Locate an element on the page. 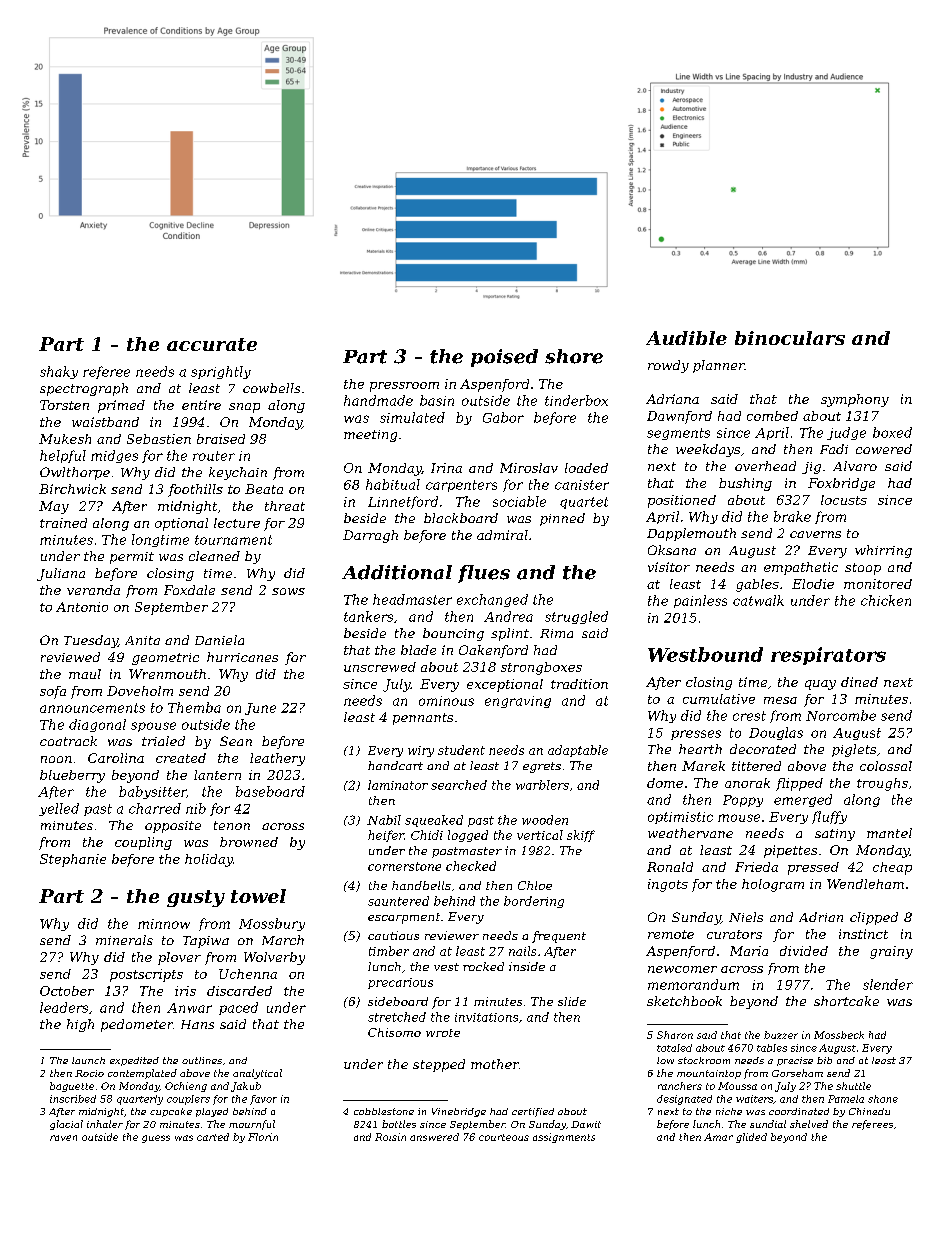 The width and height of the page is (952, 1233). guess is located at coordinates (156, 1139).
